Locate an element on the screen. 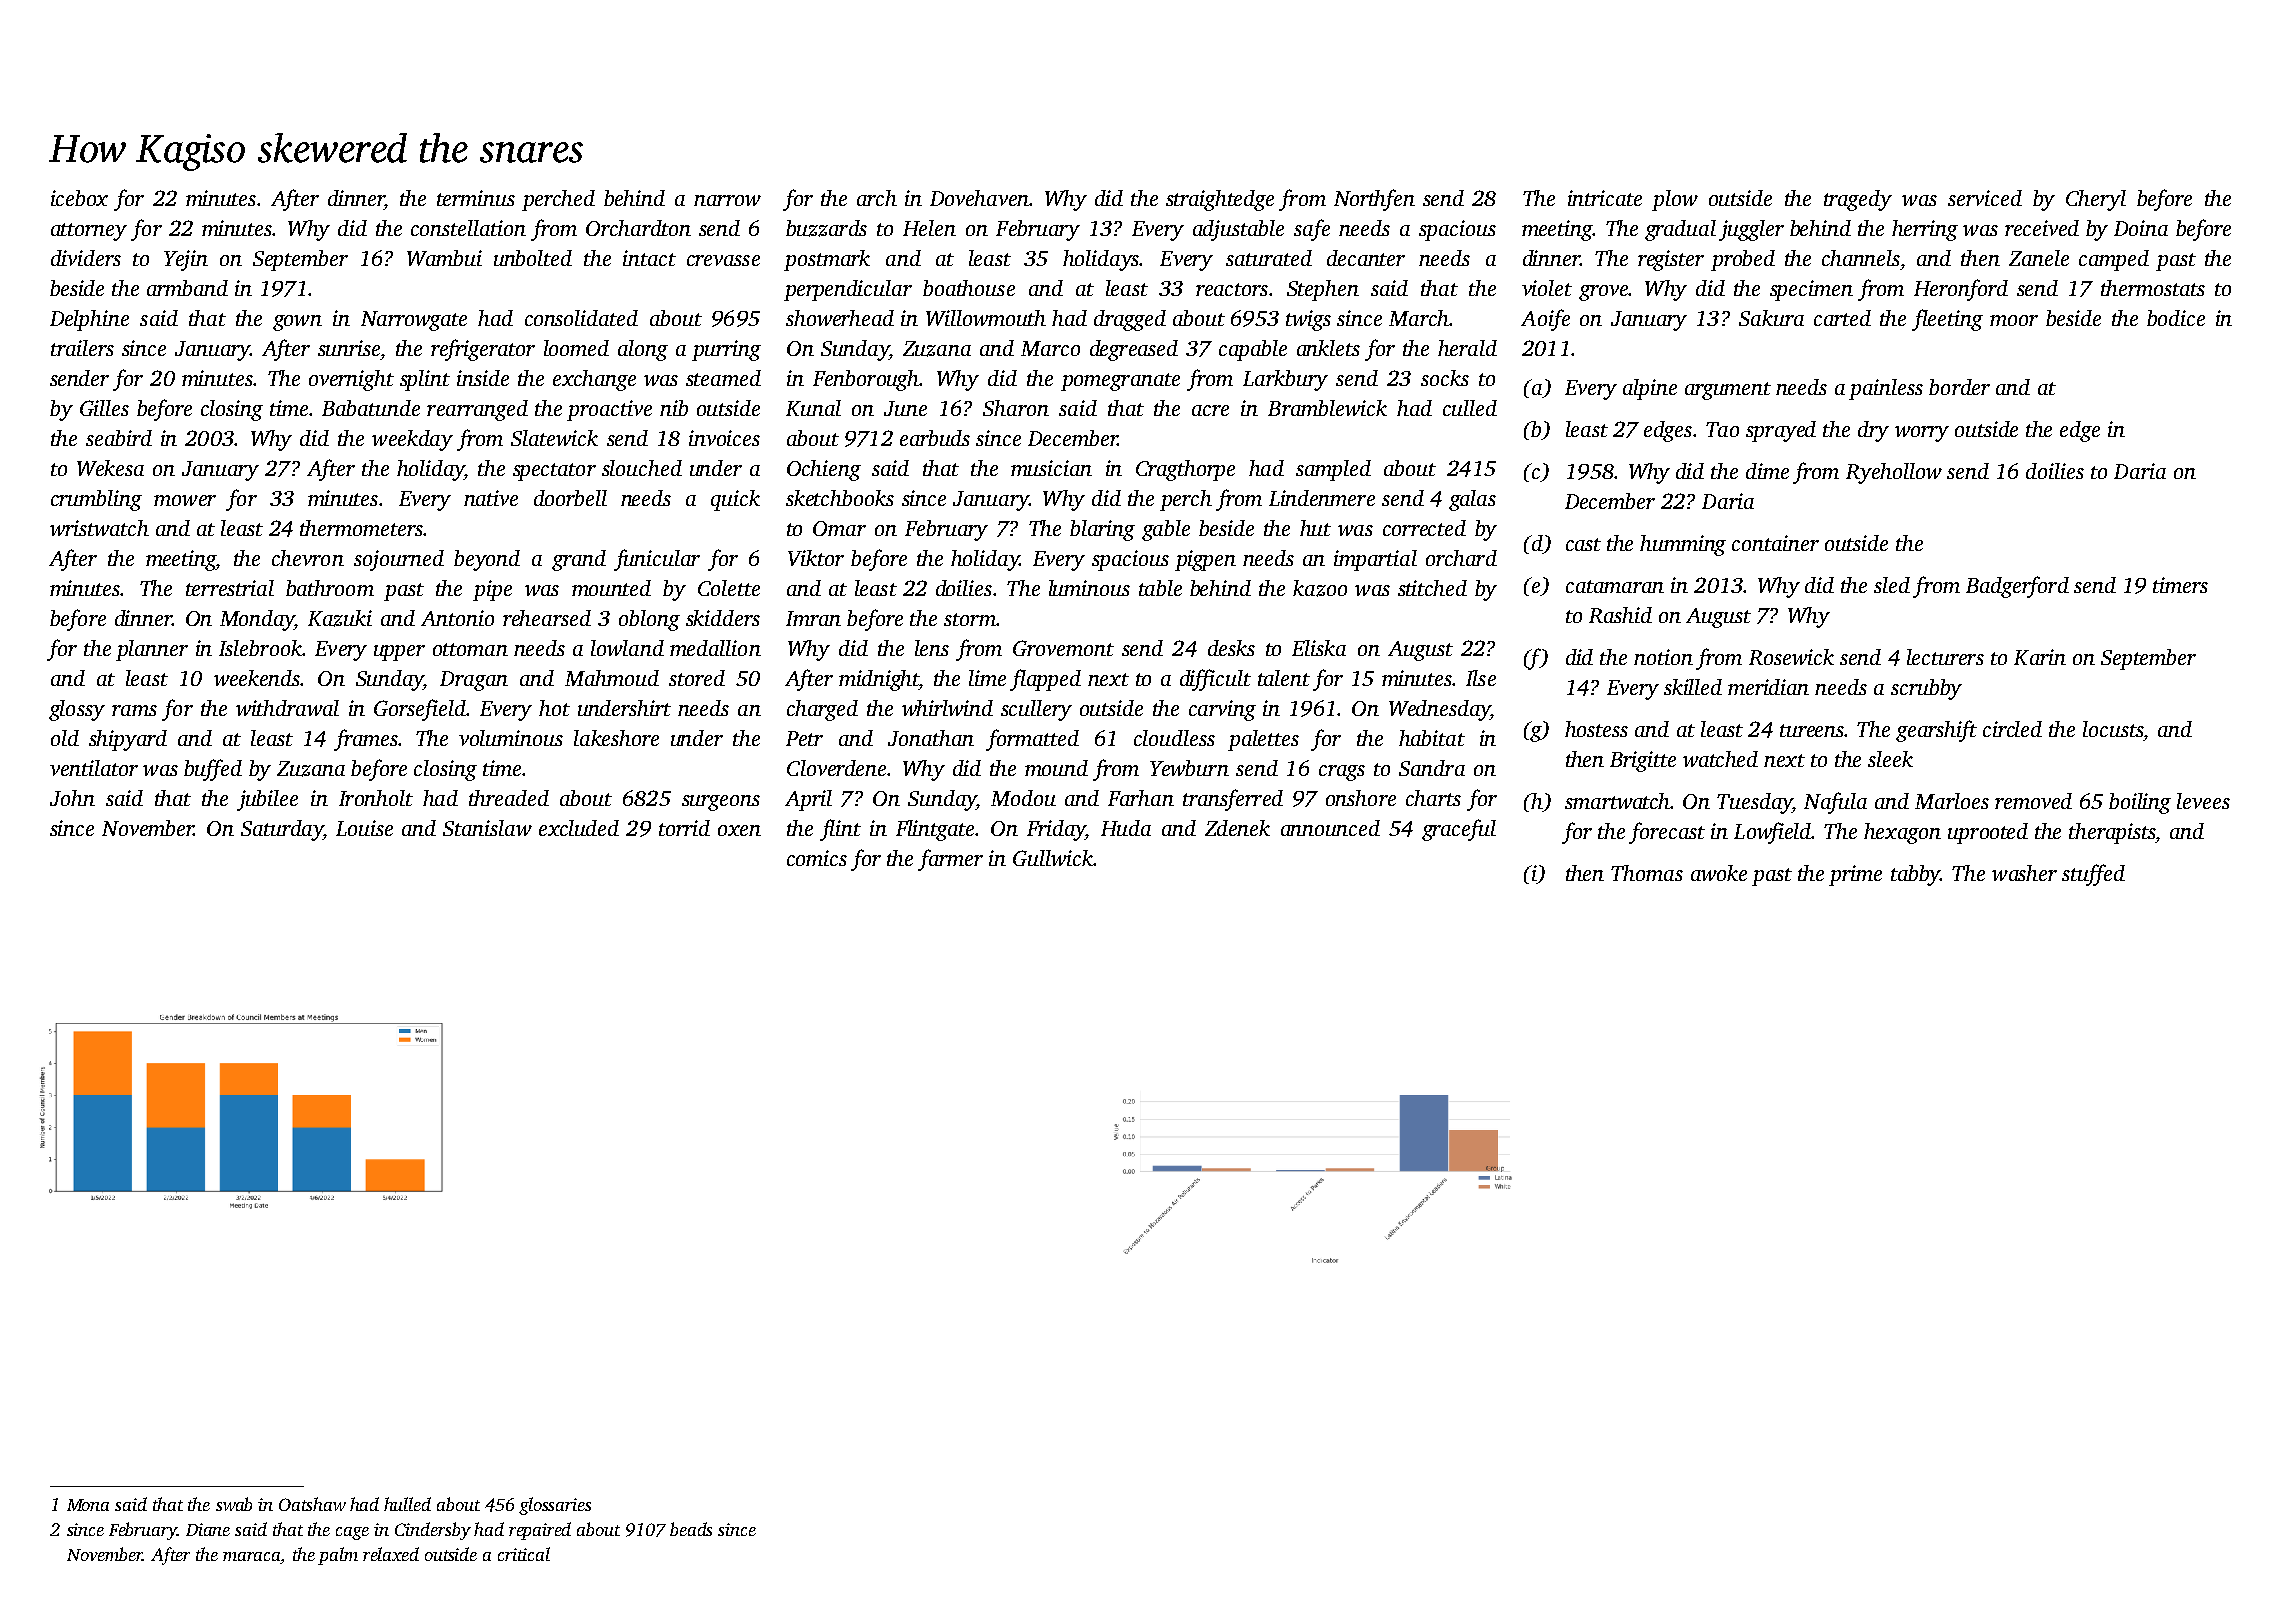  maraca is located at coordinates (252, 1558).
